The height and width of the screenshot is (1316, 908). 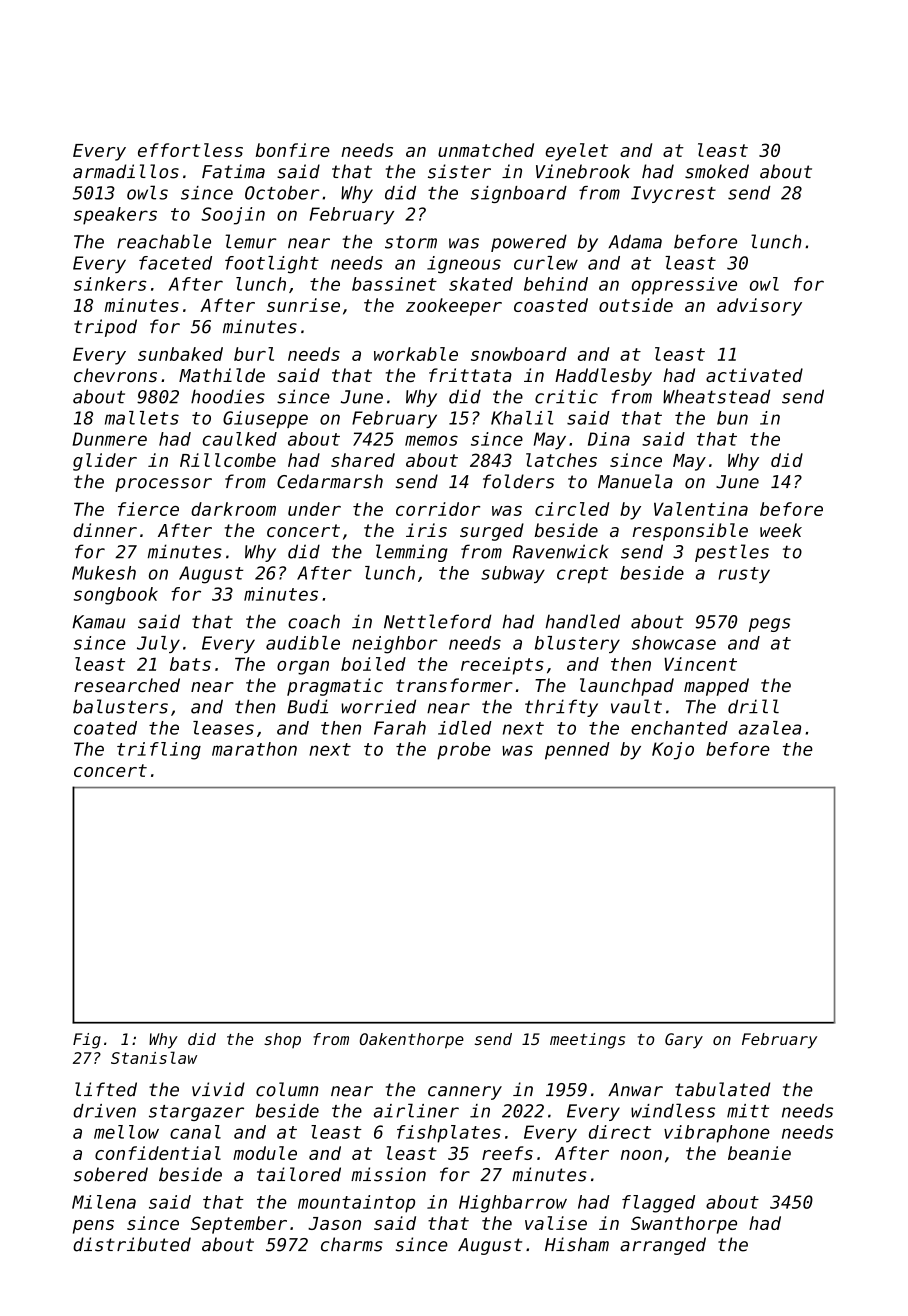 What do you see at coordinates (684, 1225) in the screenshot?
I see `Swanthorpe` at bounding box center [684, 1225].
